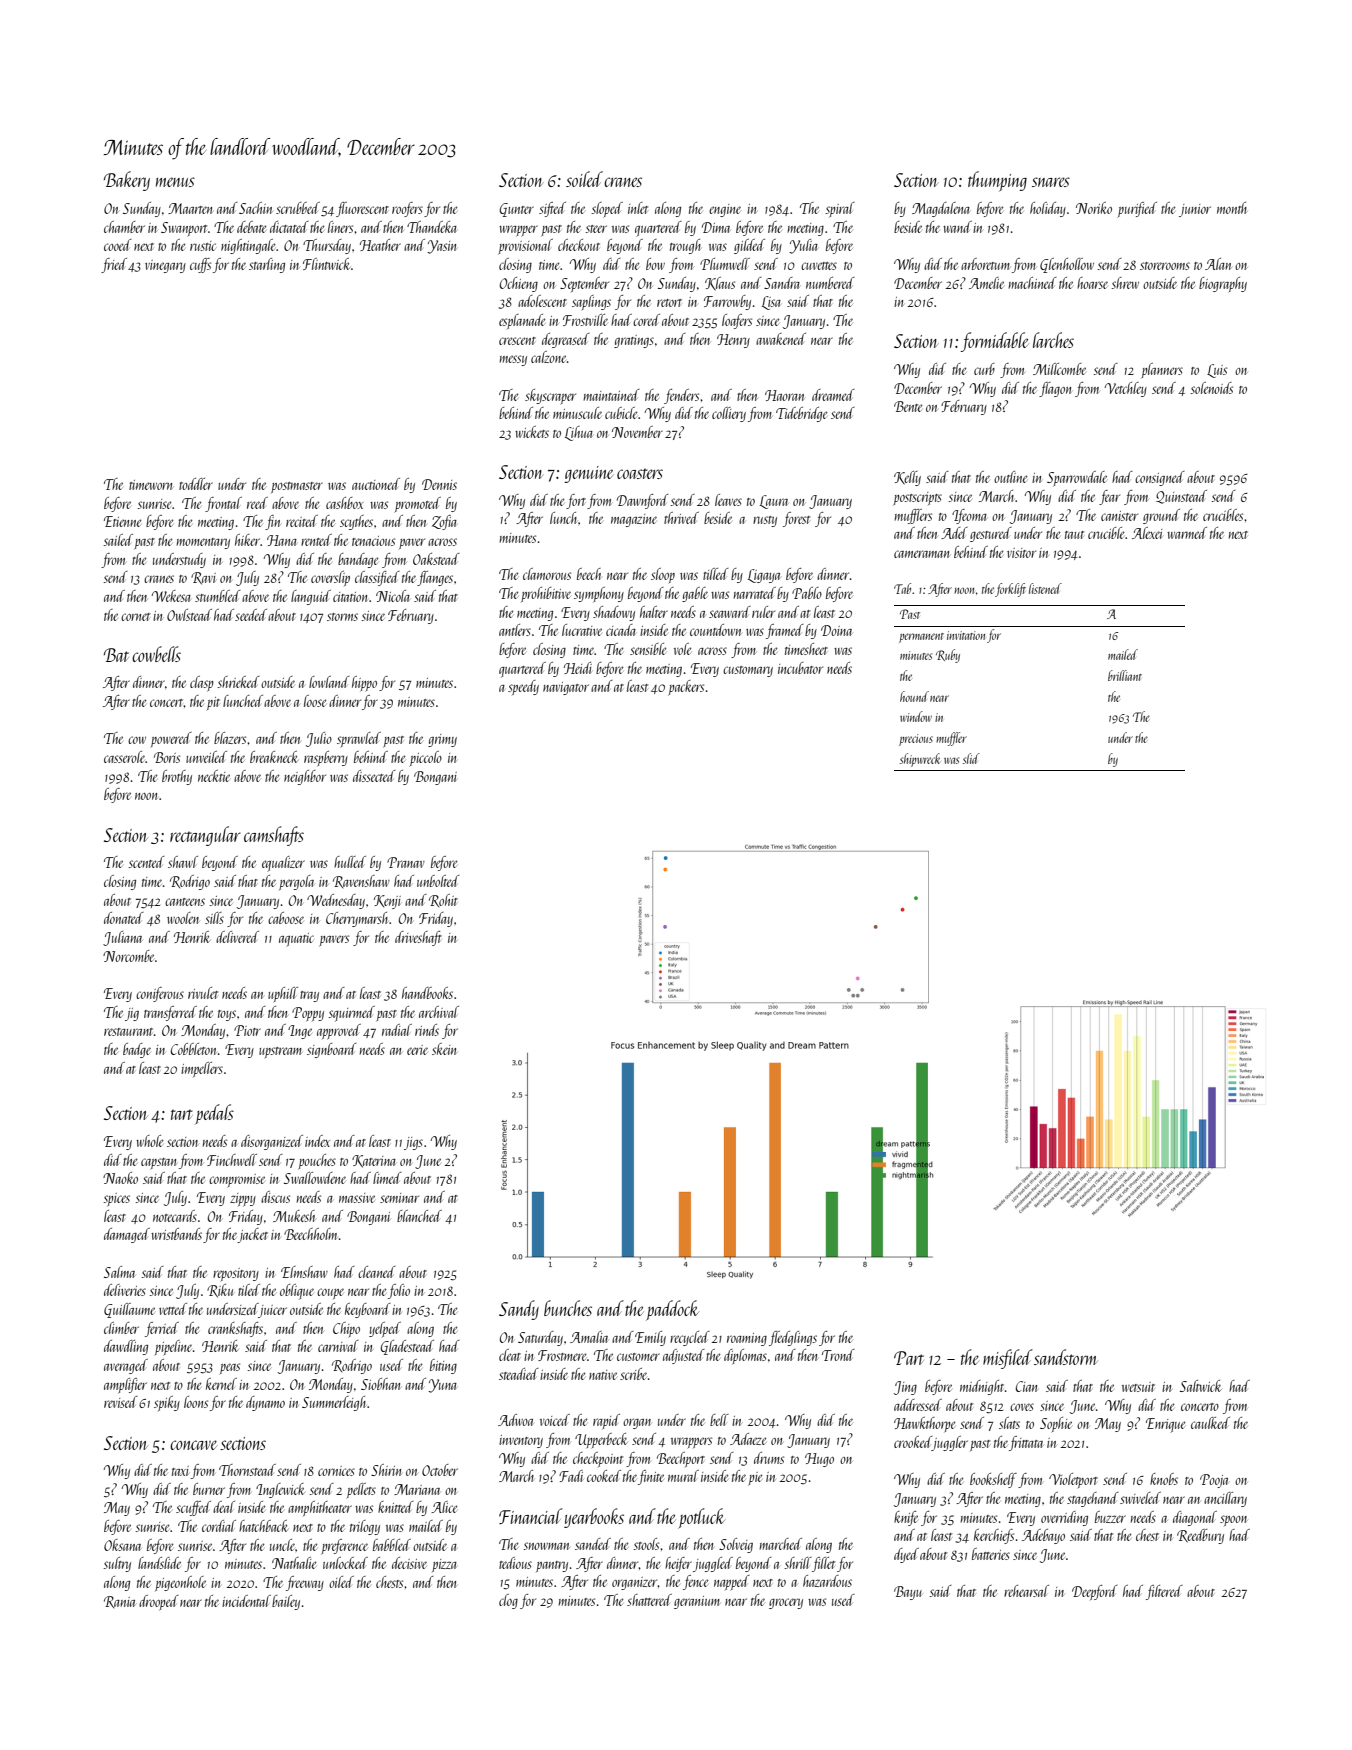 The width and height of the image is (1352, 1750). What do you see at coordinates (203, 543) in the image?
I see `momentary` at bounding box center [203, 543].
